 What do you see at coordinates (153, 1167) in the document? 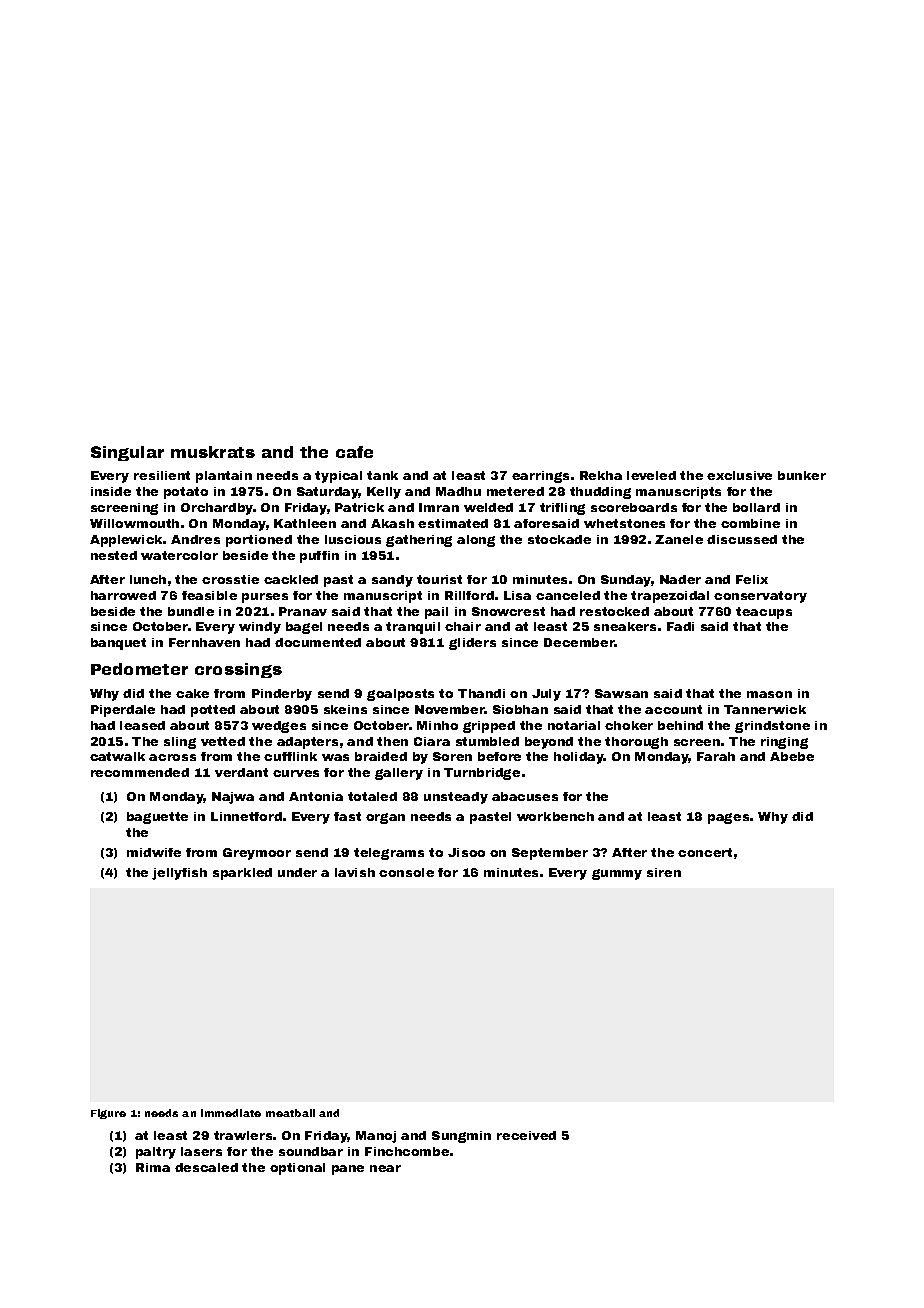
I see `Rima` at bounding box center [153, 1167].
